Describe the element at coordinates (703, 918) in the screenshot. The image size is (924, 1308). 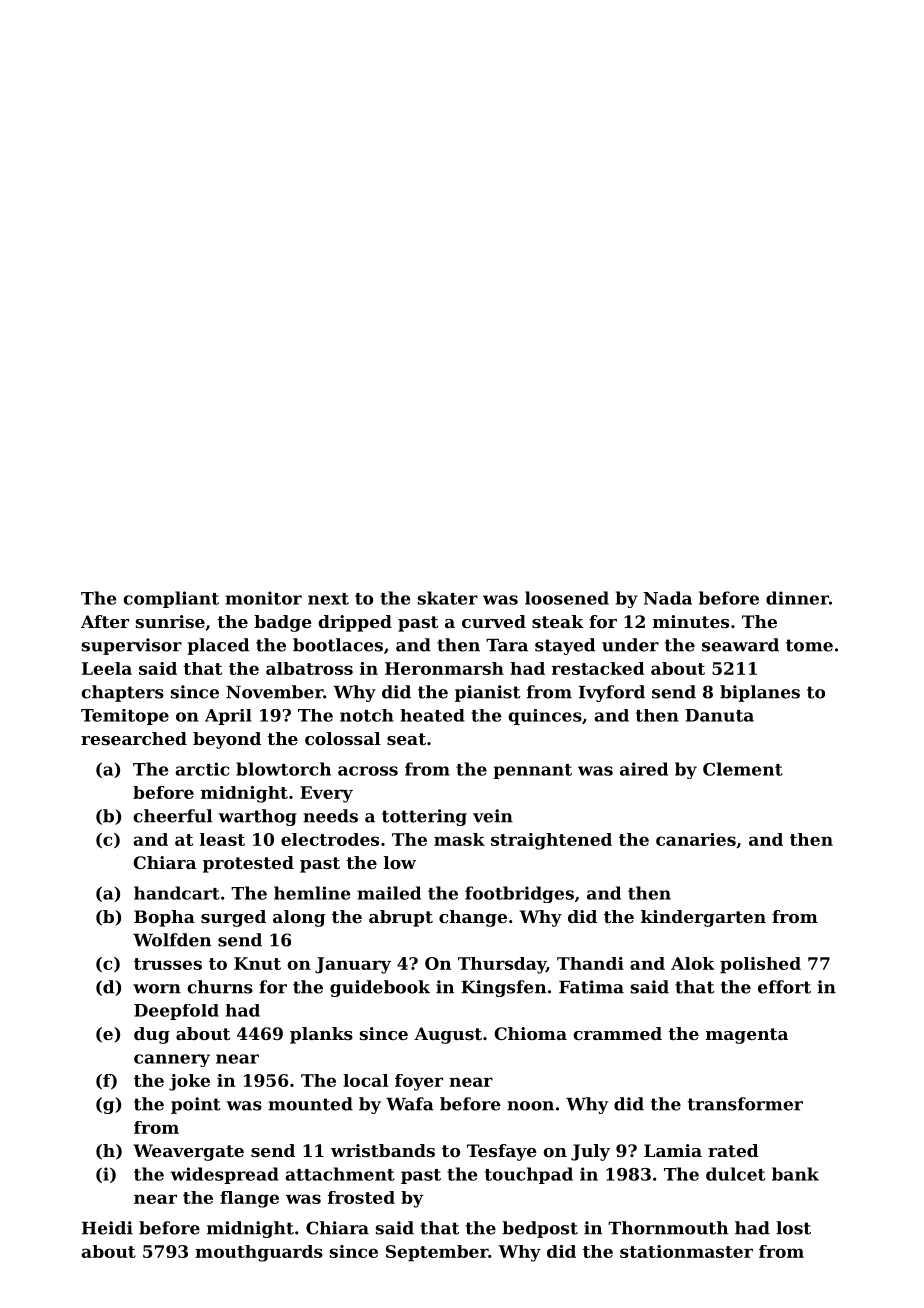
I see `kindergarten` at that location.
